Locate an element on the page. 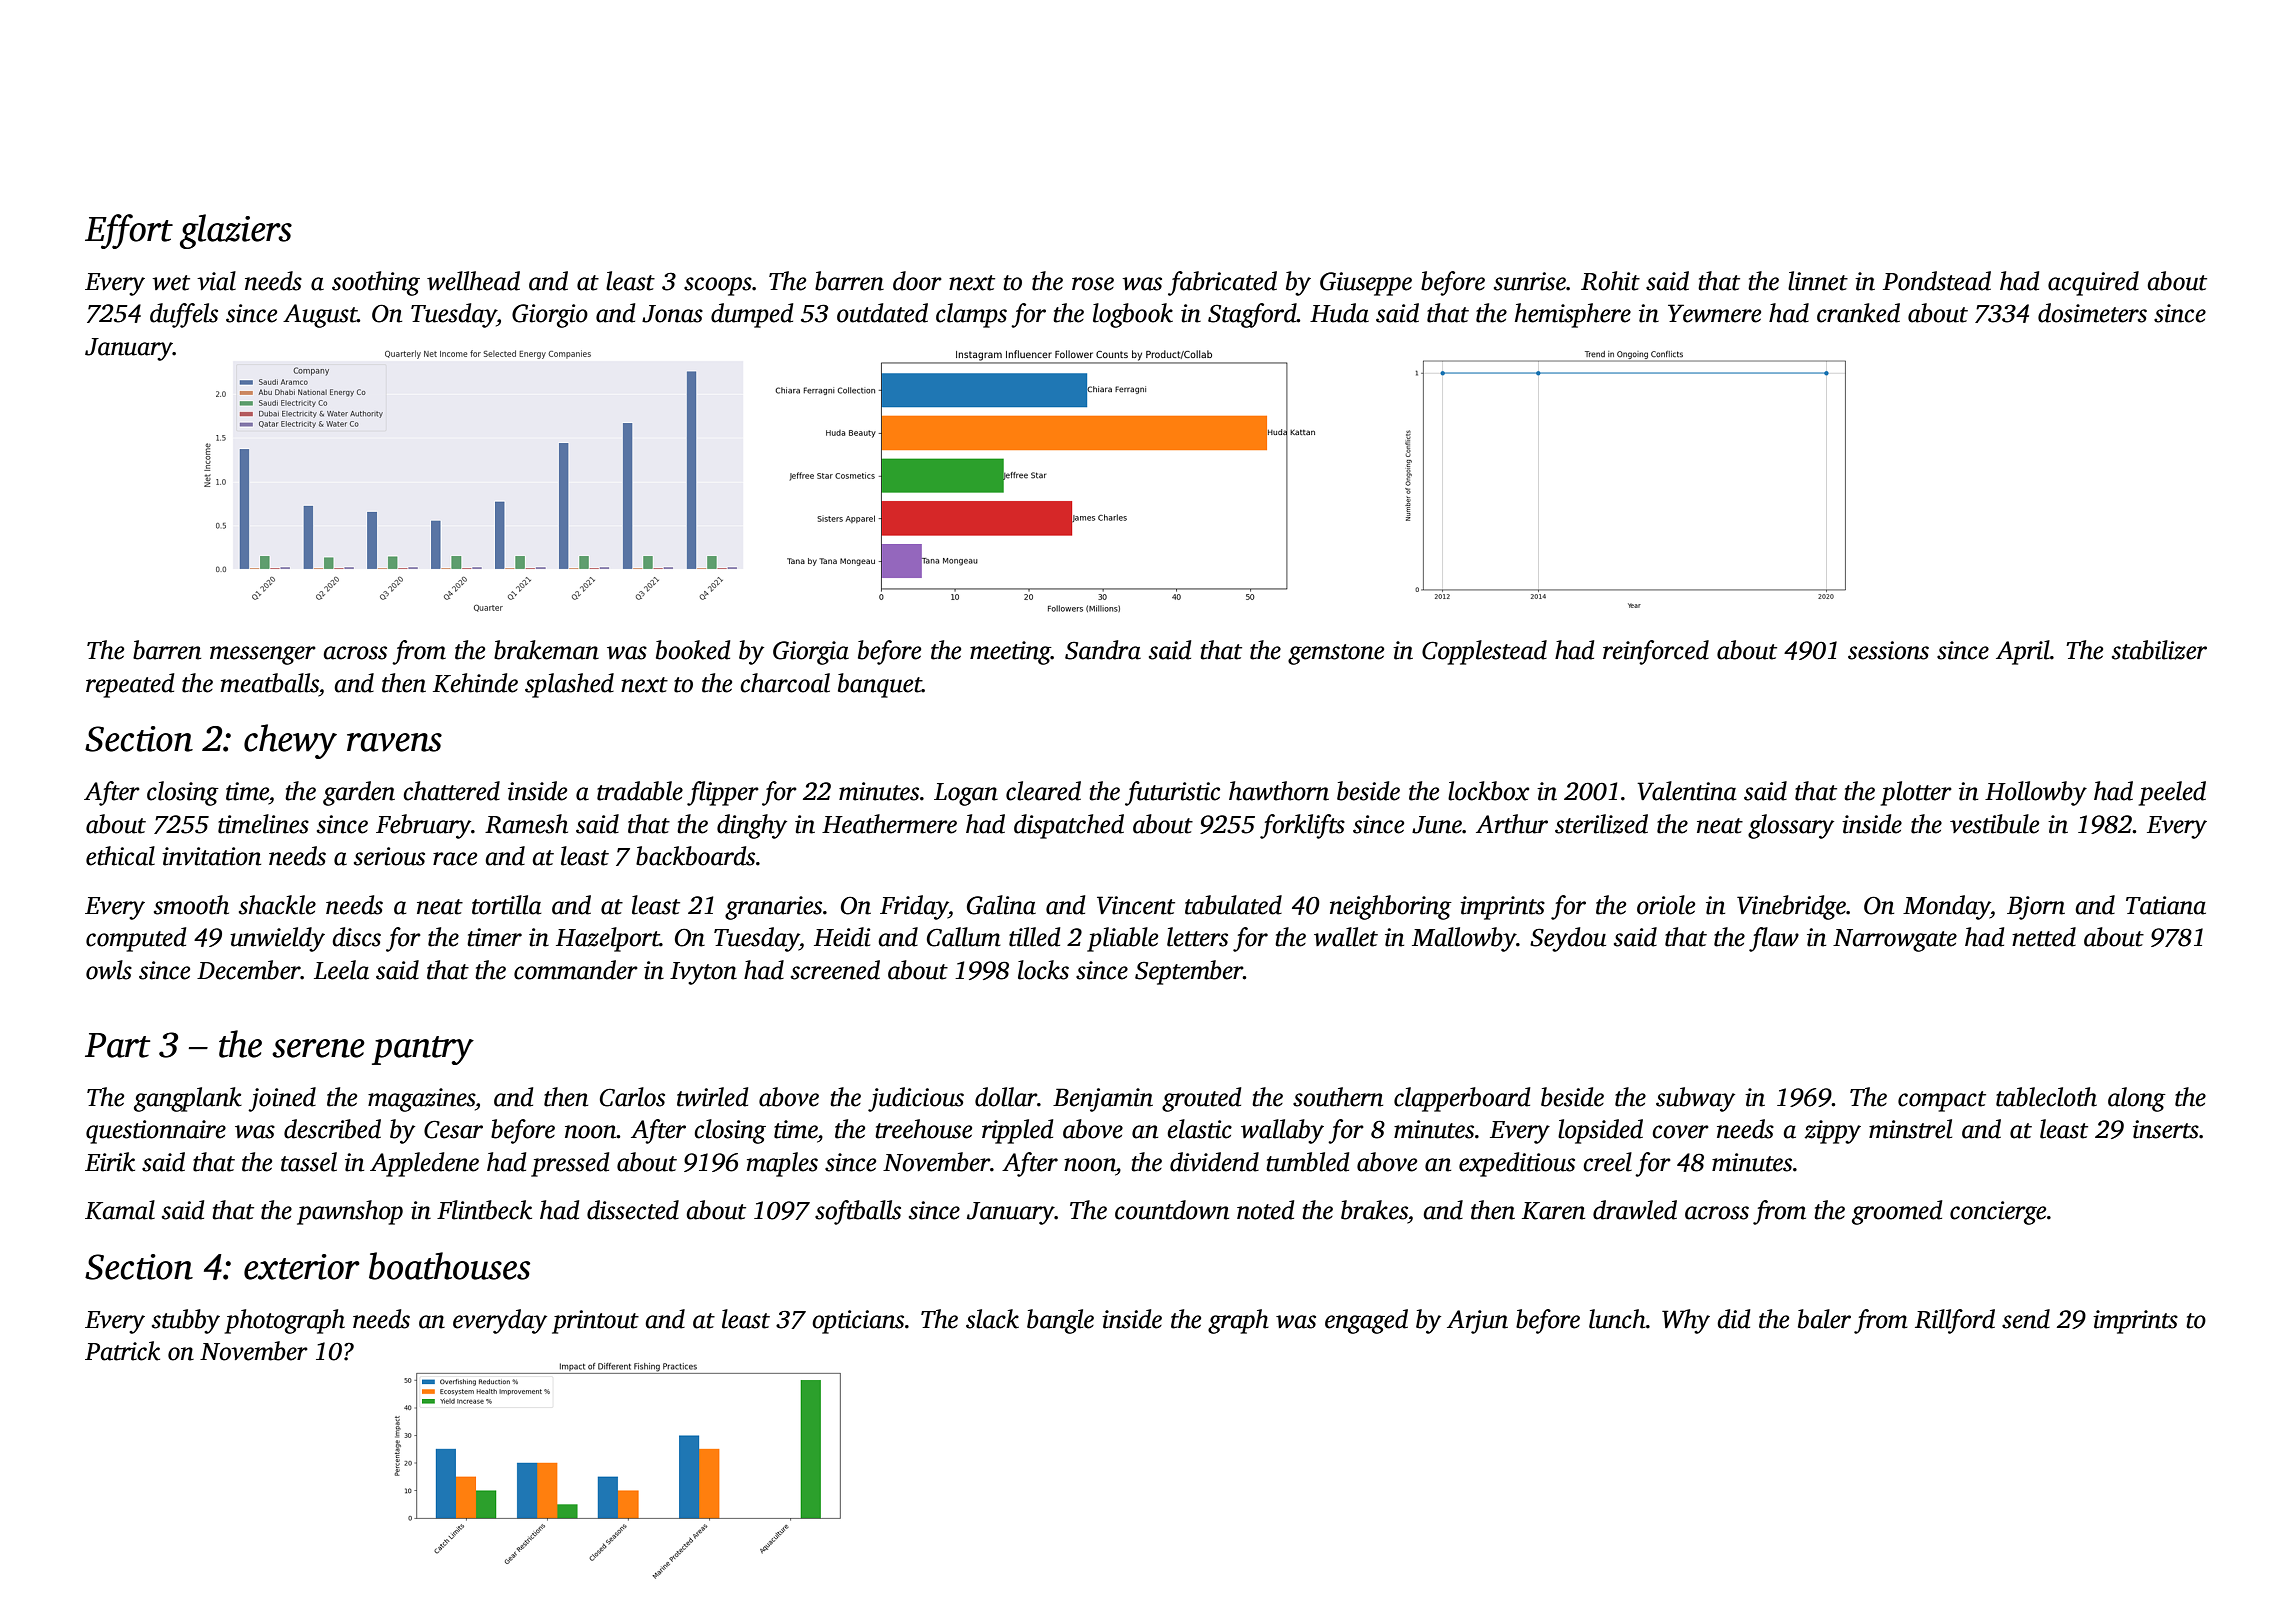  glaziers is located at coordinates (236, 231).
